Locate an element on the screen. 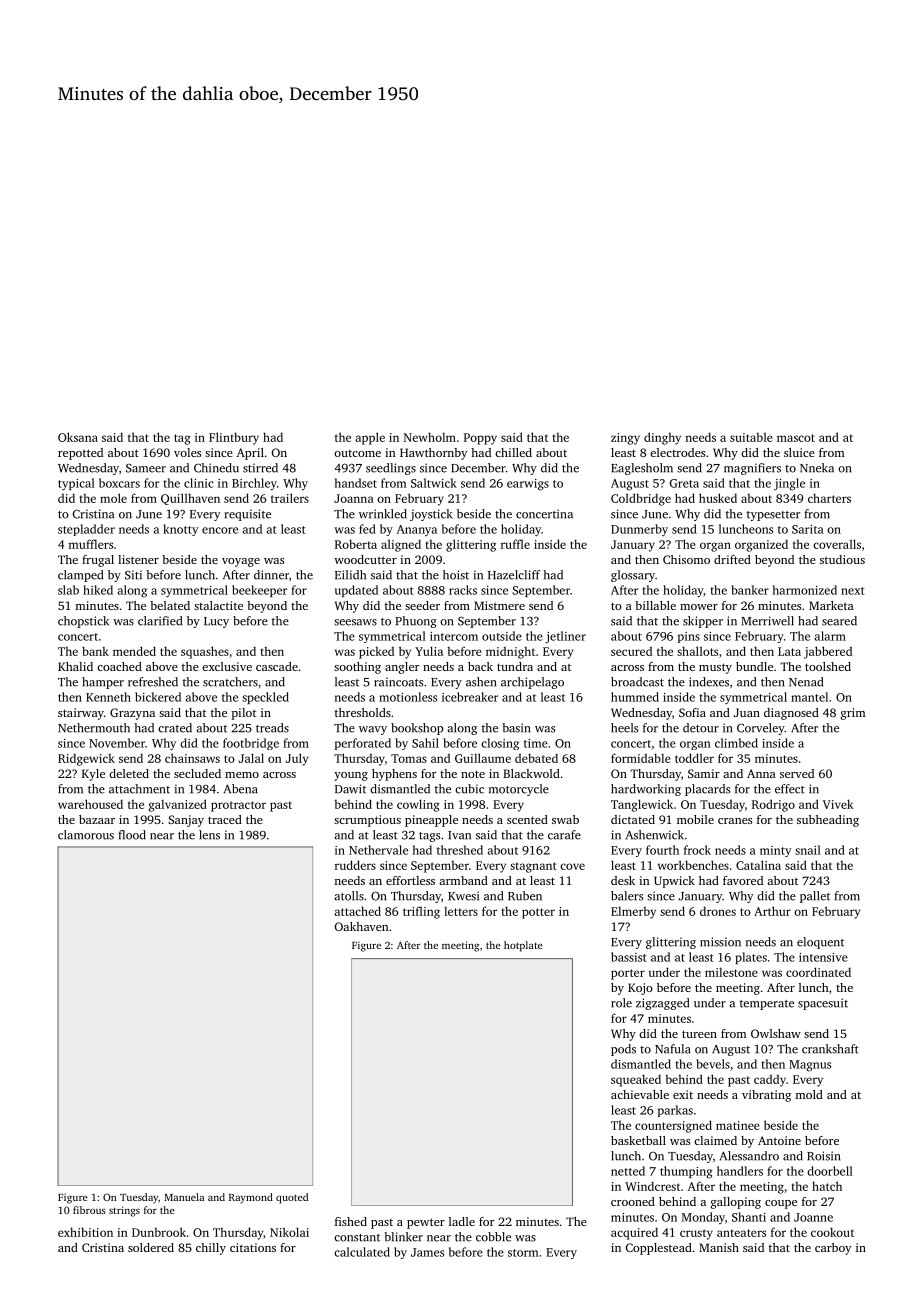 The width and height of the screenshot is (924, 1308). Coldbridge is located at coordinates (641, 499).
